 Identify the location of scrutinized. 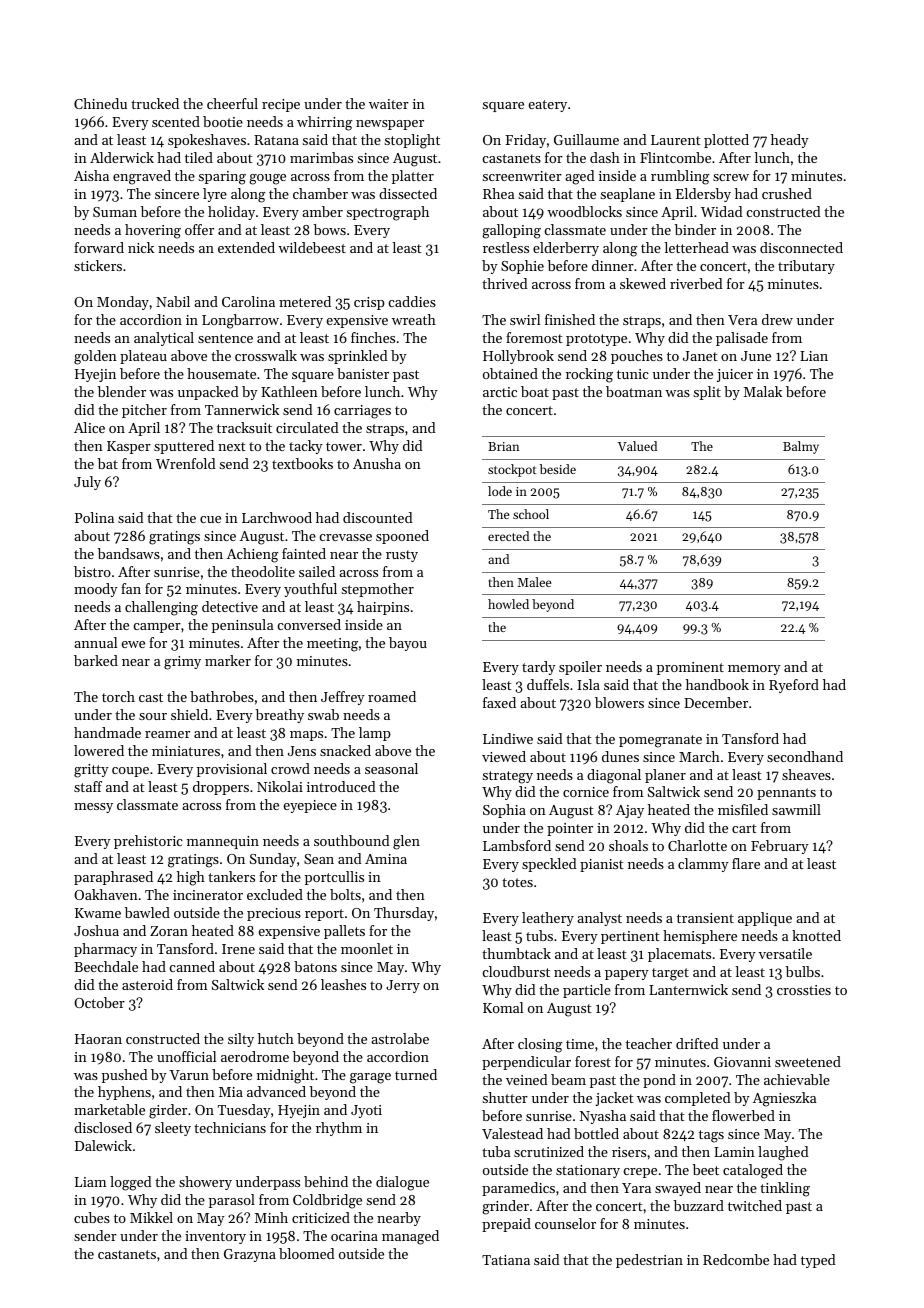
(549, 1151).
